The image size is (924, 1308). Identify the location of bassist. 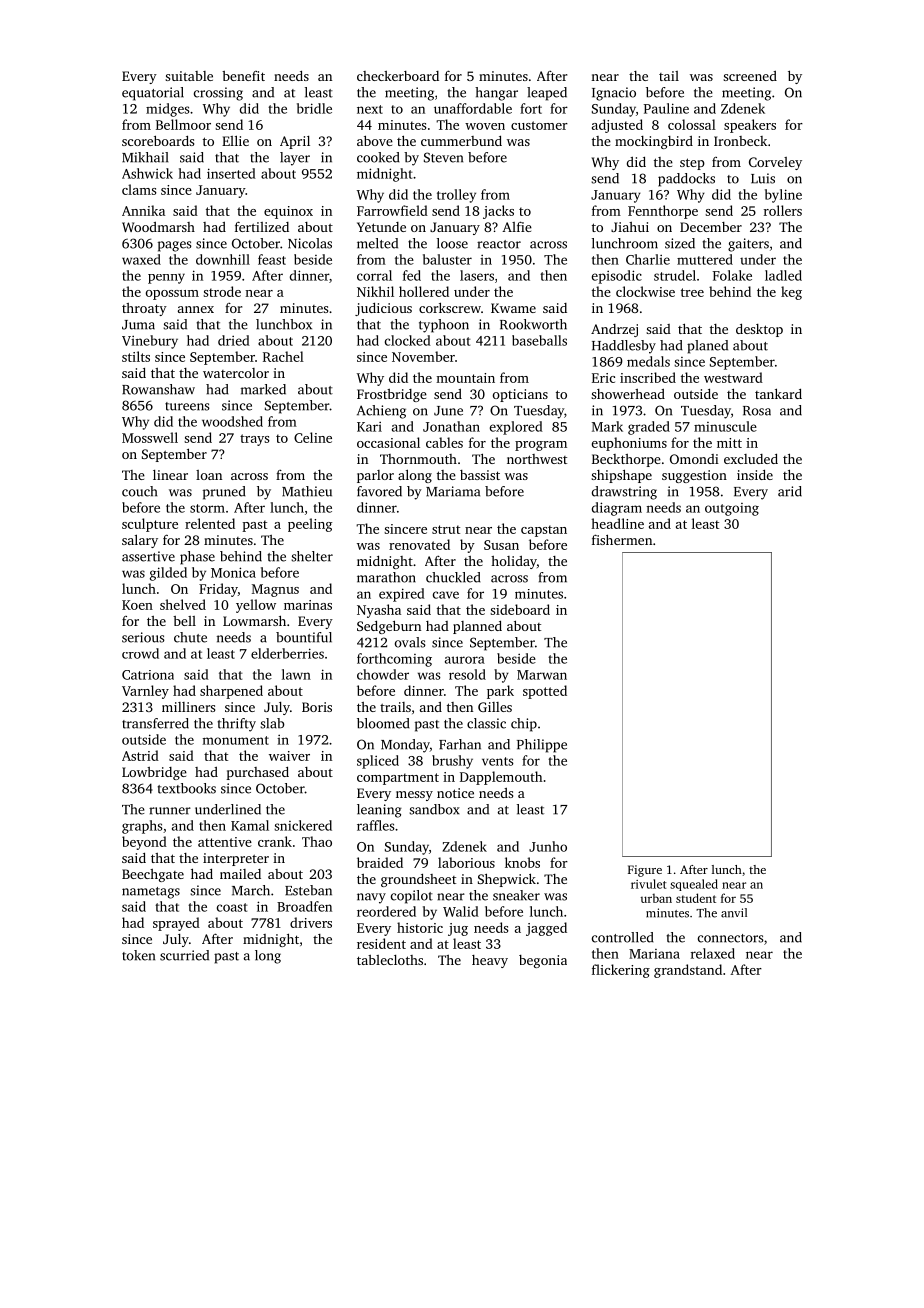
(480, 475).
